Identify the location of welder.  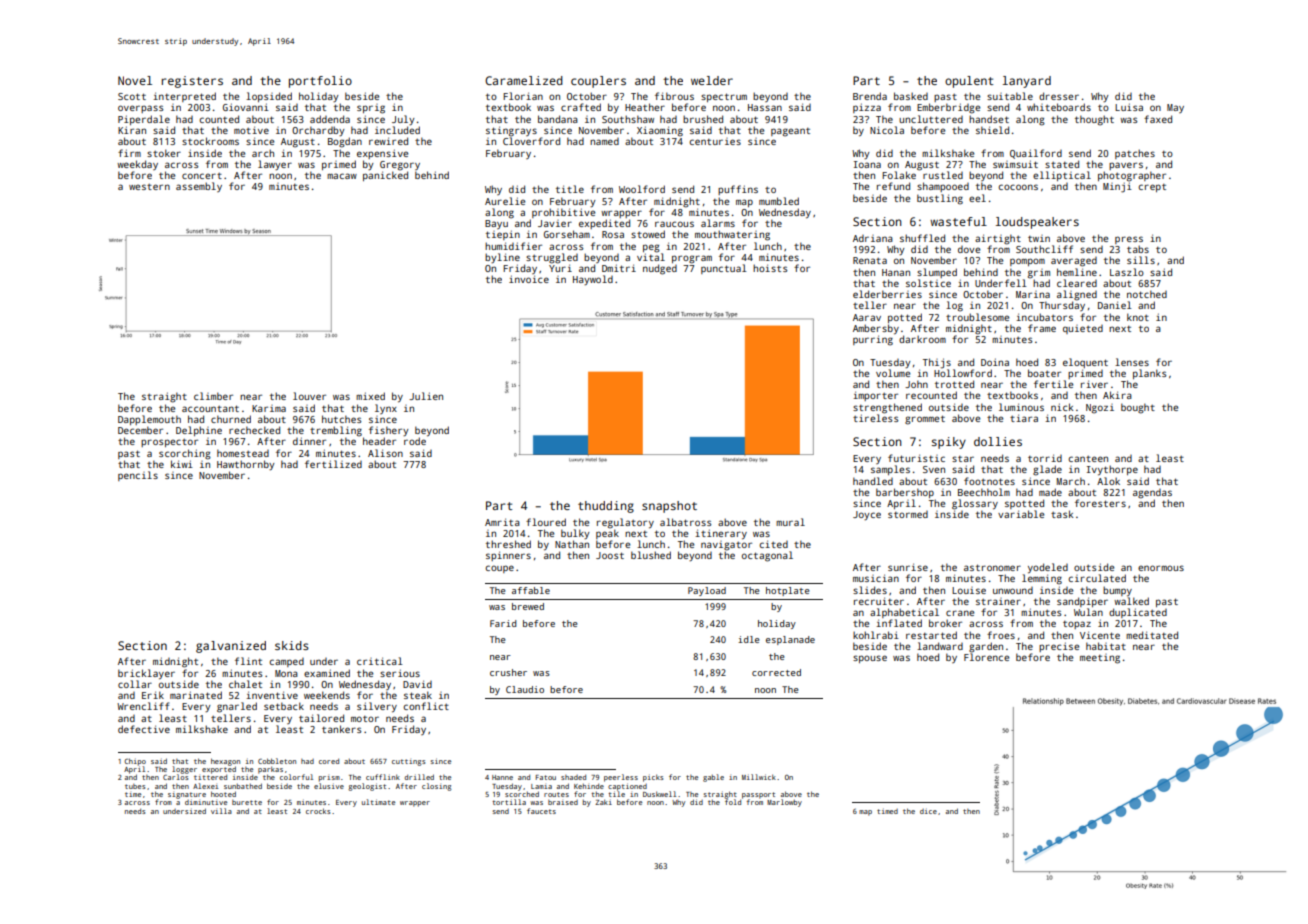
(712, 80).
